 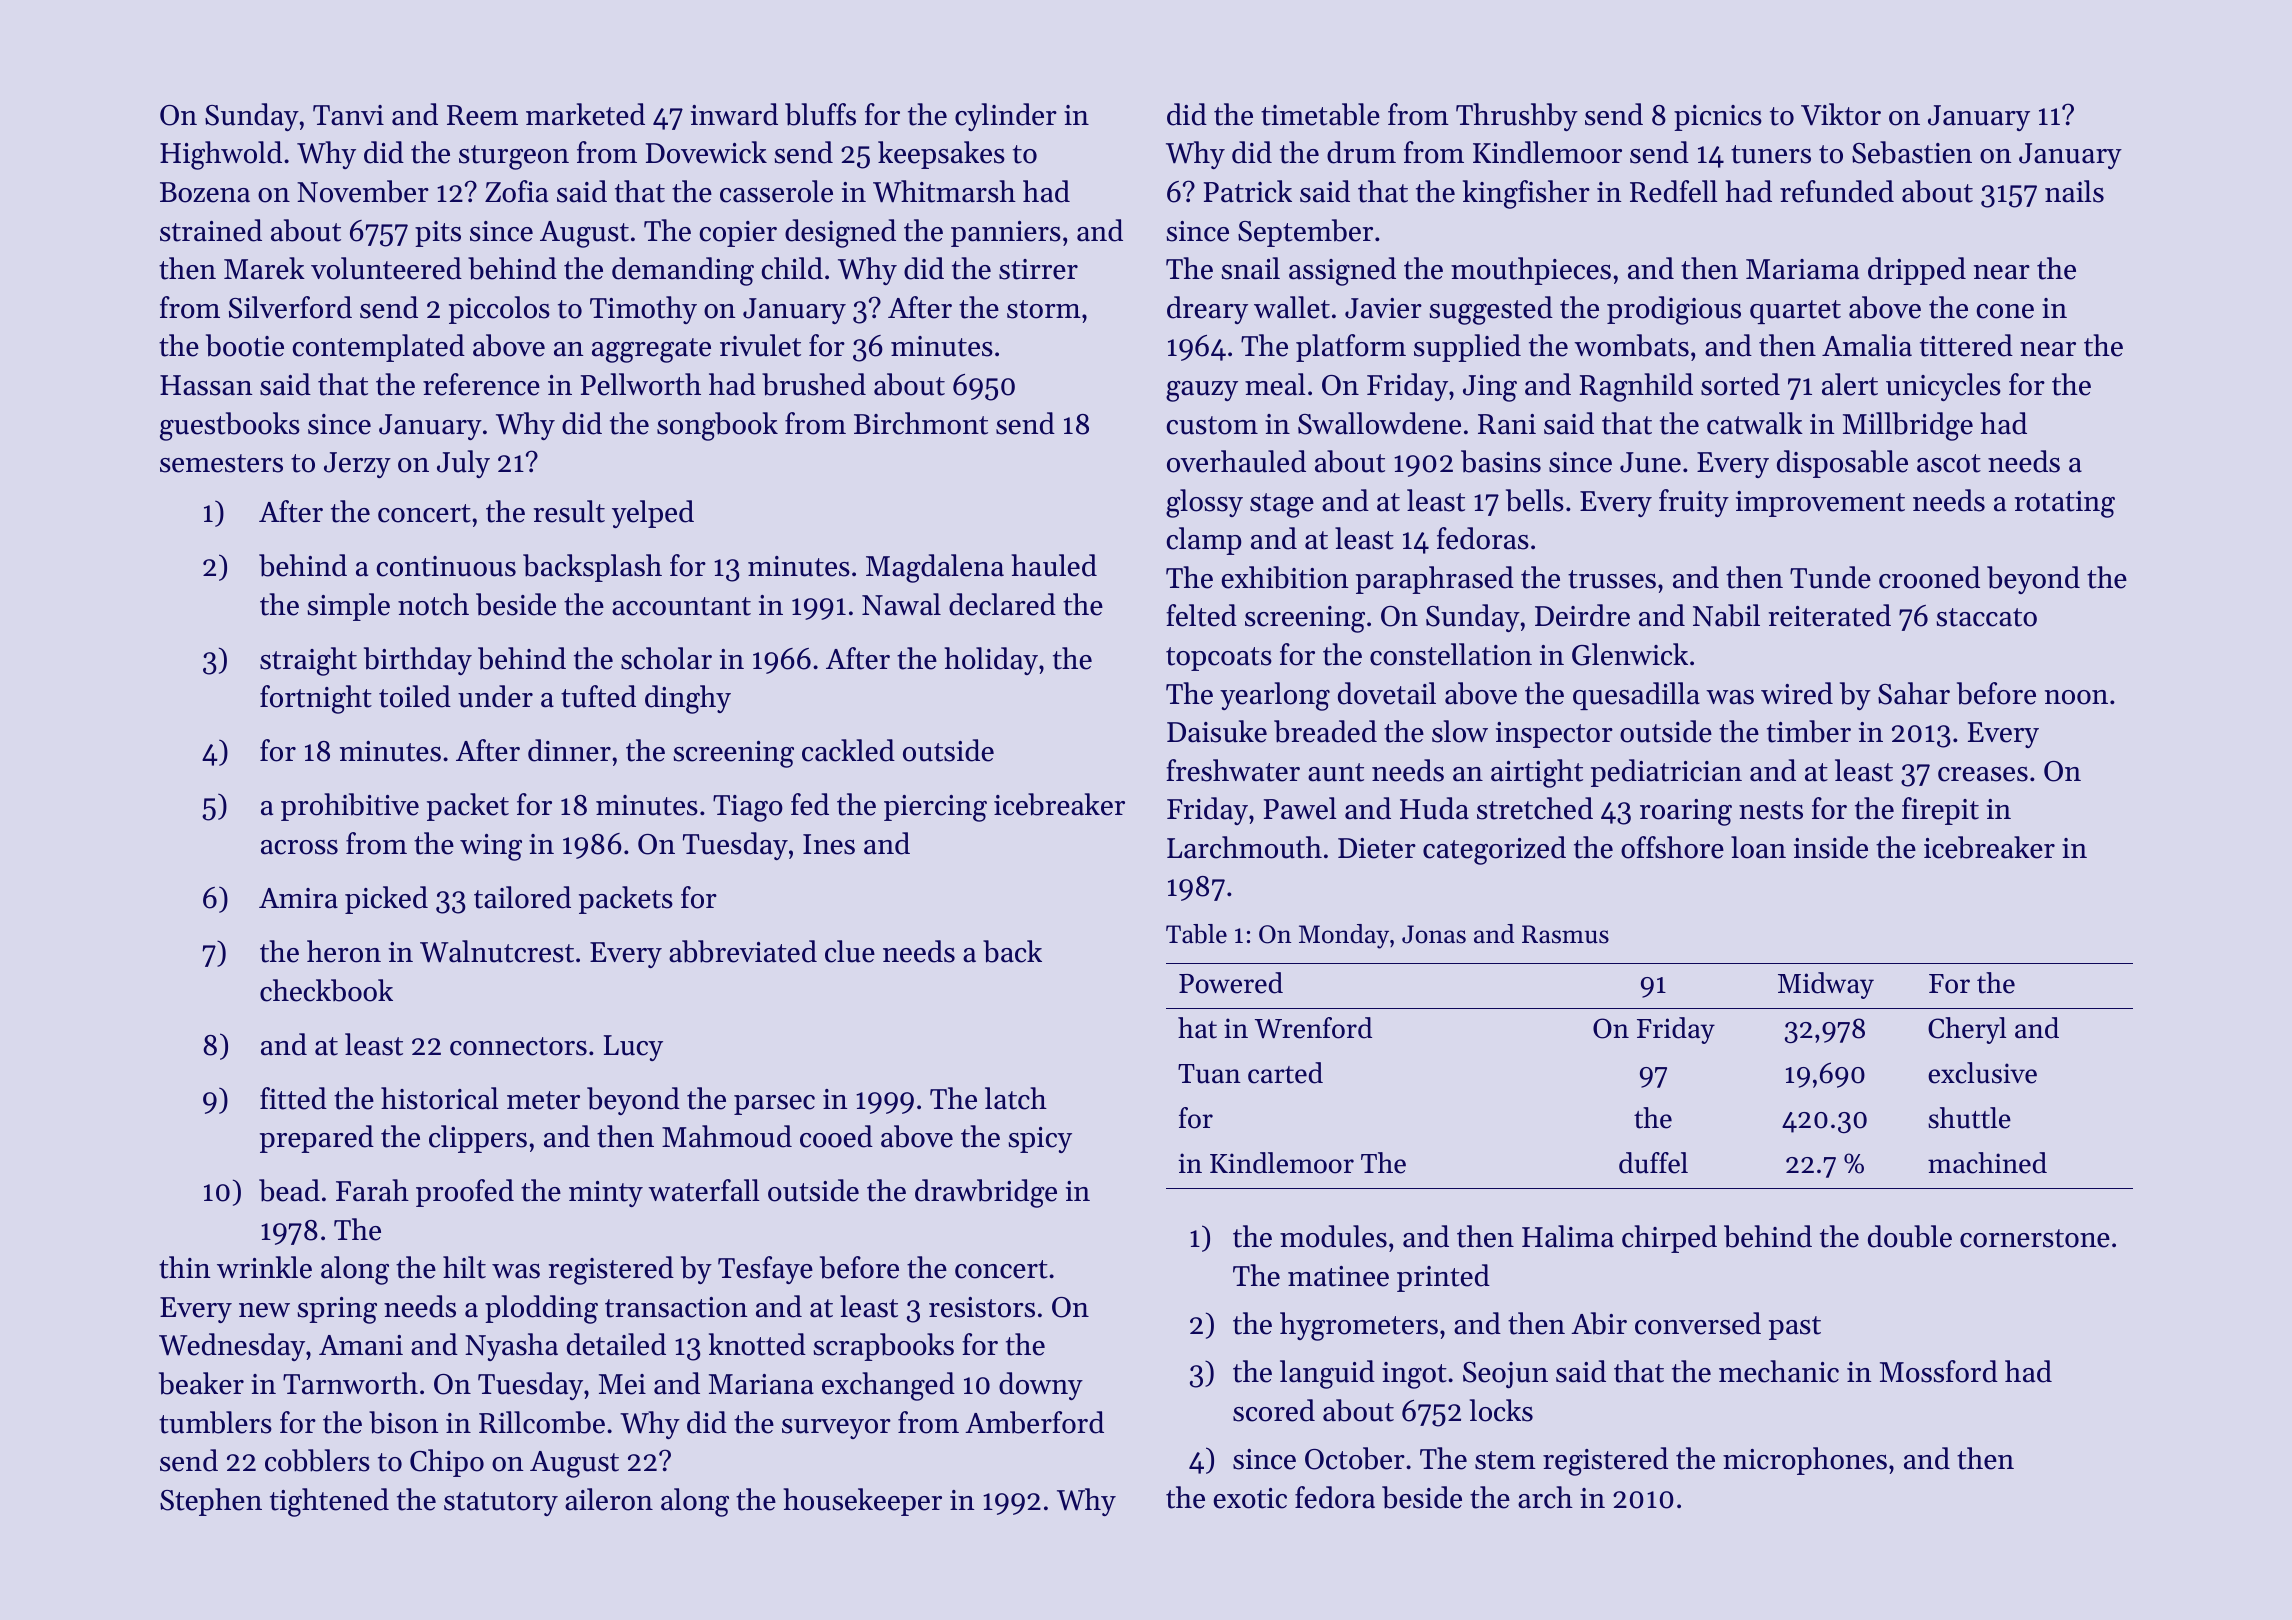 I want to click on Mei, so click(x=622, y=1384).
